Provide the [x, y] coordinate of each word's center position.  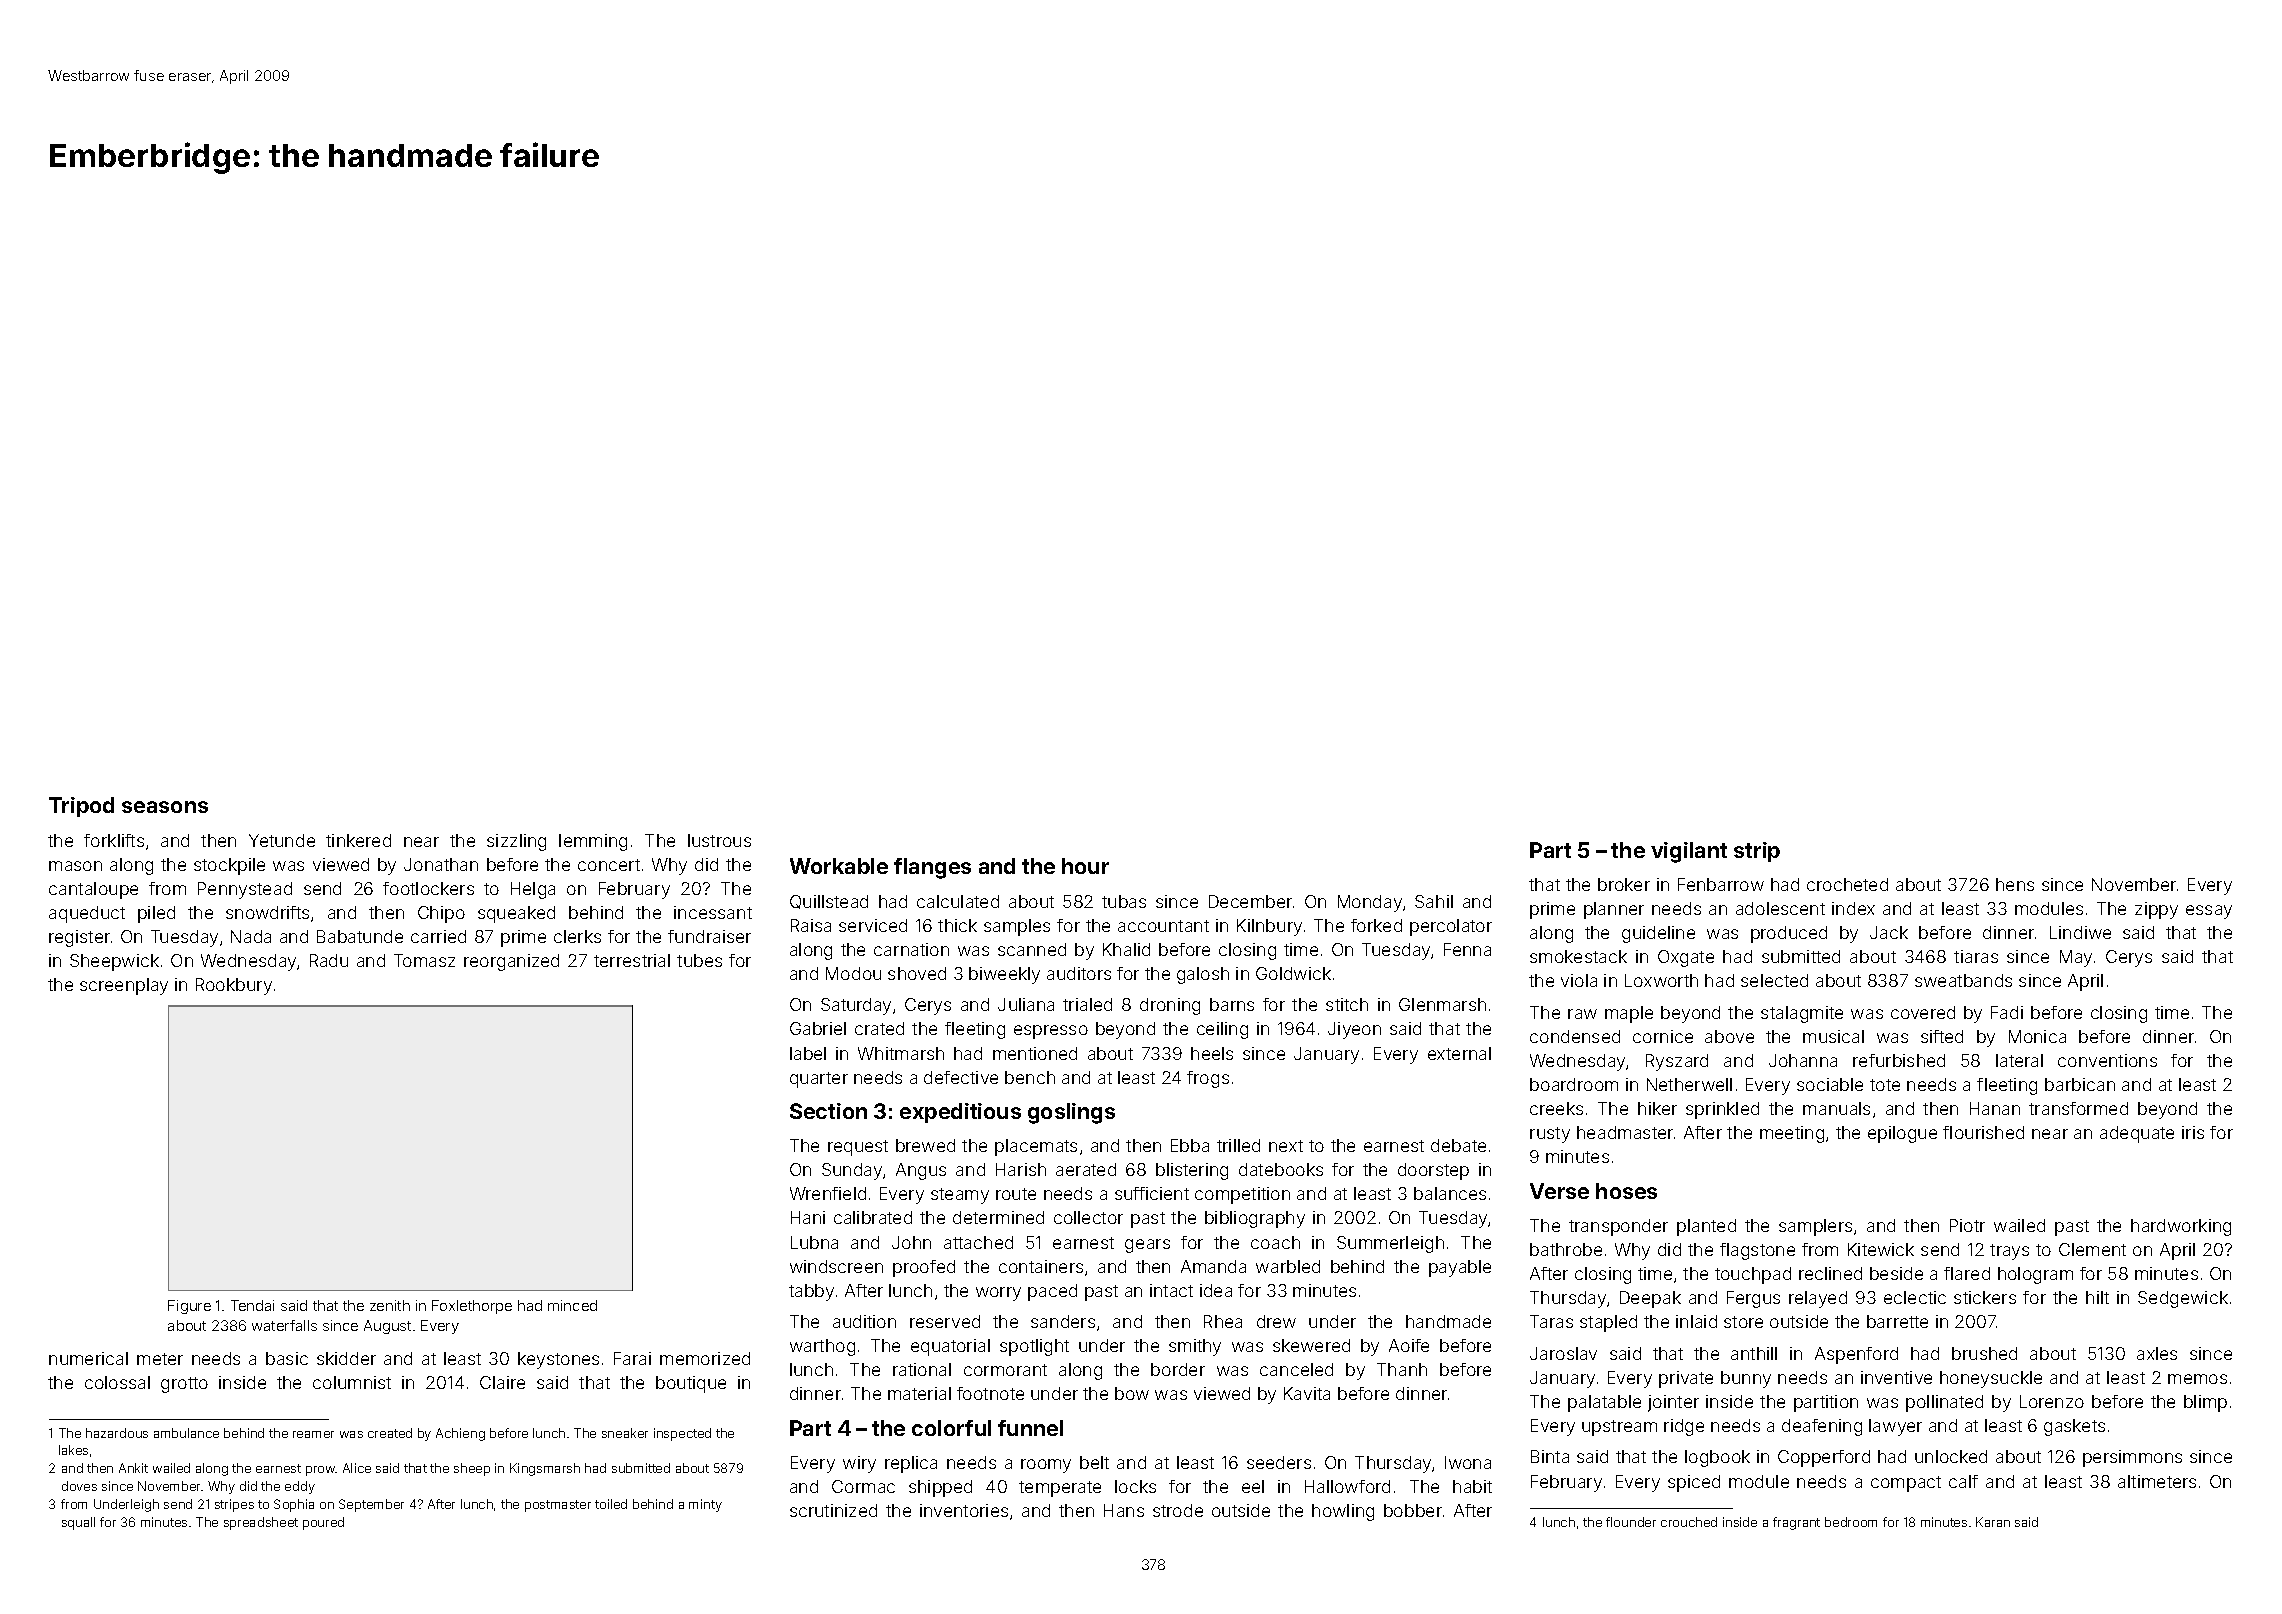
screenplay [124, 986]
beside [1896, 1273]
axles [2157, 1353]
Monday [1370, 903]
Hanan [1995, 1108]
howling [1343, 1512]
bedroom [1851, 1522]
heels [1212, 1053]
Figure [189, 1307]
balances [1450, 1193]
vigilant [1689, 852]
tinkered [358, 840]
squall [78, 1523]
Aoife [1409, 1345]
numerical [88, 1358]
